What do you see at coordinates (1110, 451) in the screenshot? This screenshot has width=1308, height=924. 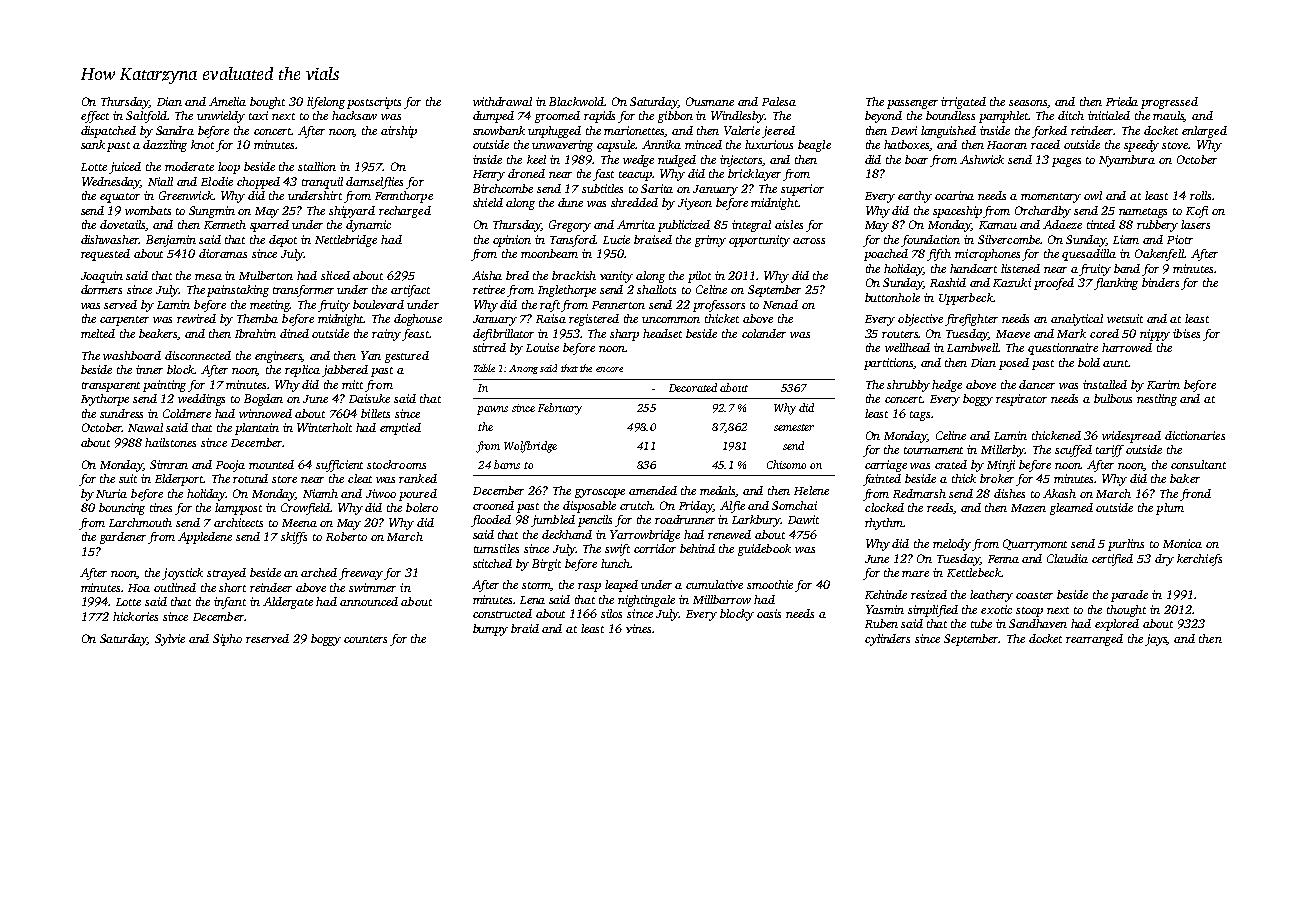 I see `tariff` at bounding box center [1110, 451].
